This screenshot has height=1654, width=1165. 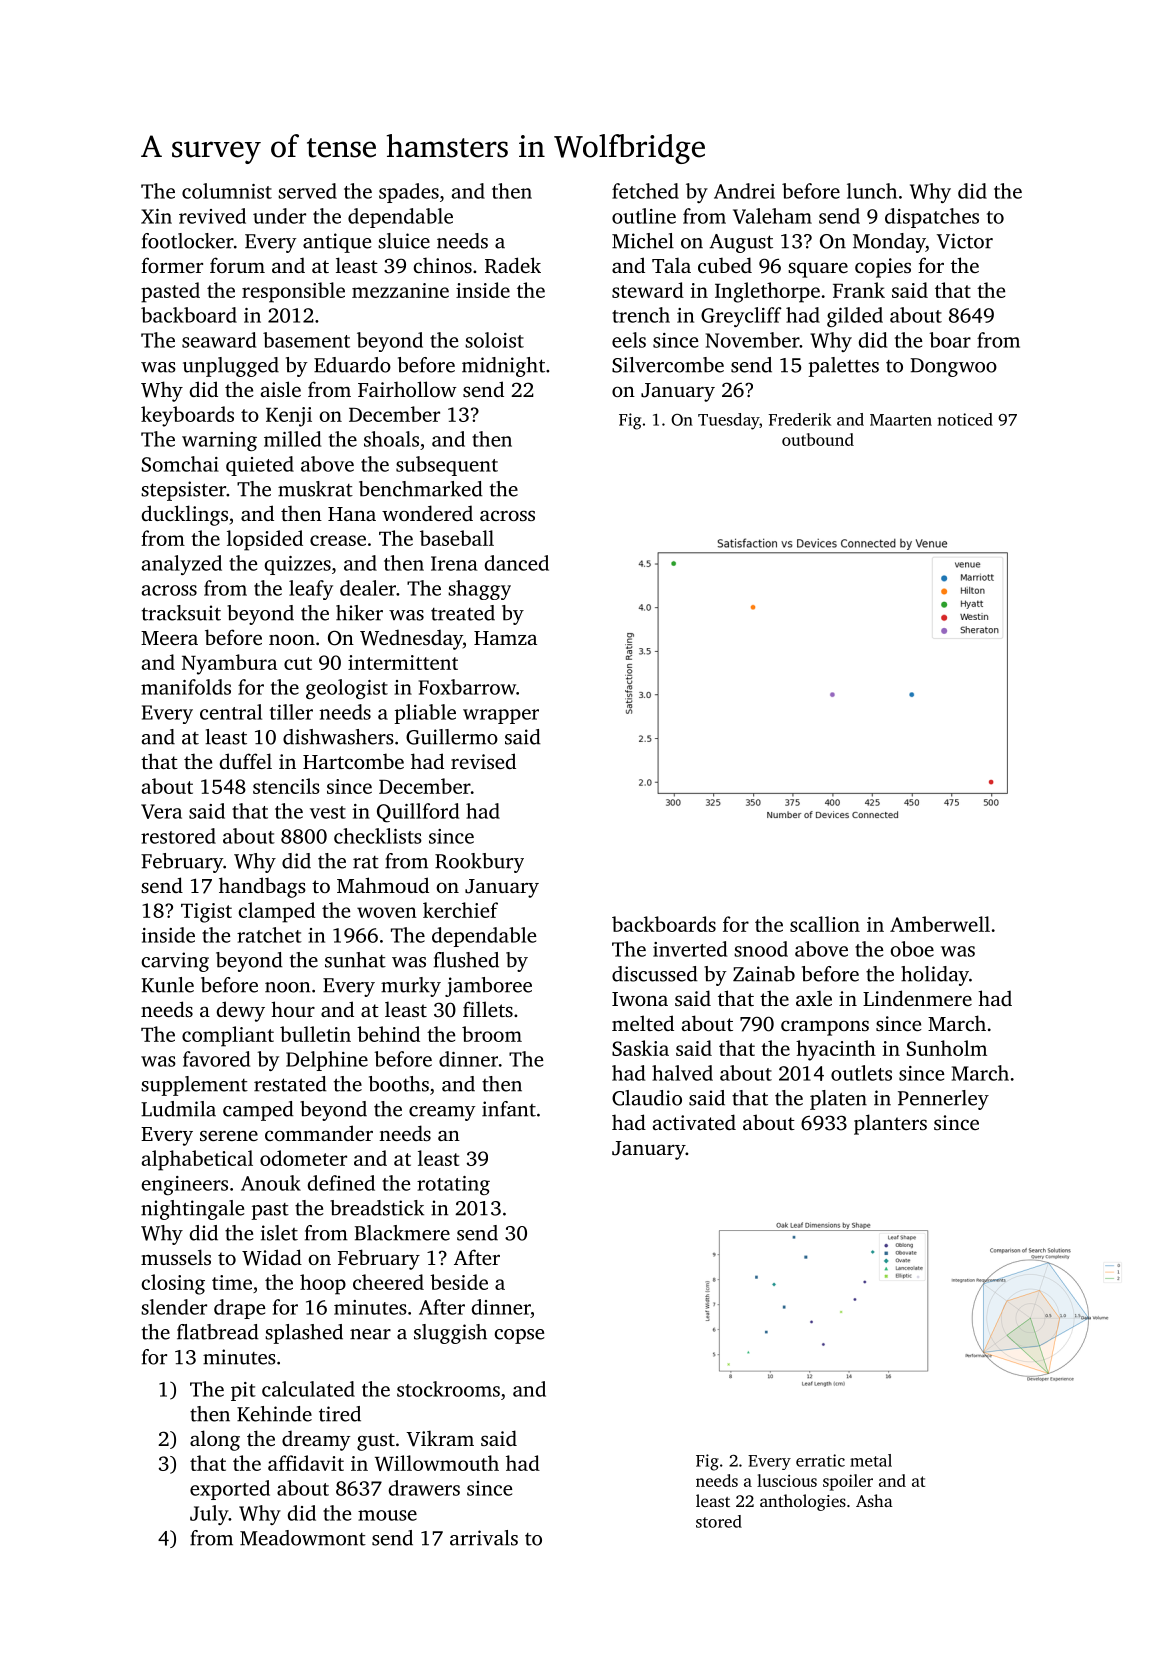 I want to click on copse, so click(x=519, y=1336).
